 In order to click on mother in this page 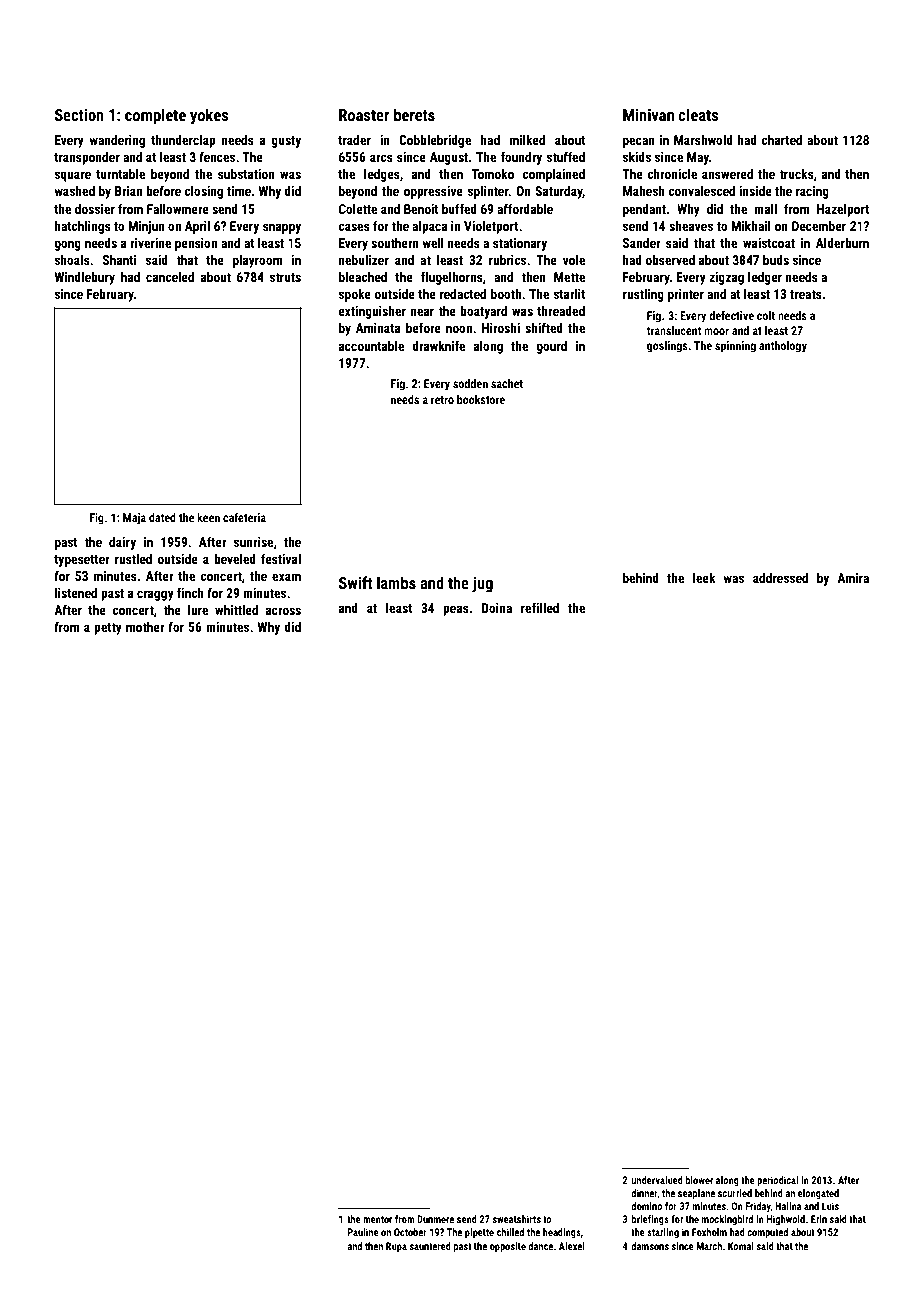, I will do `click(145, 627)`.
